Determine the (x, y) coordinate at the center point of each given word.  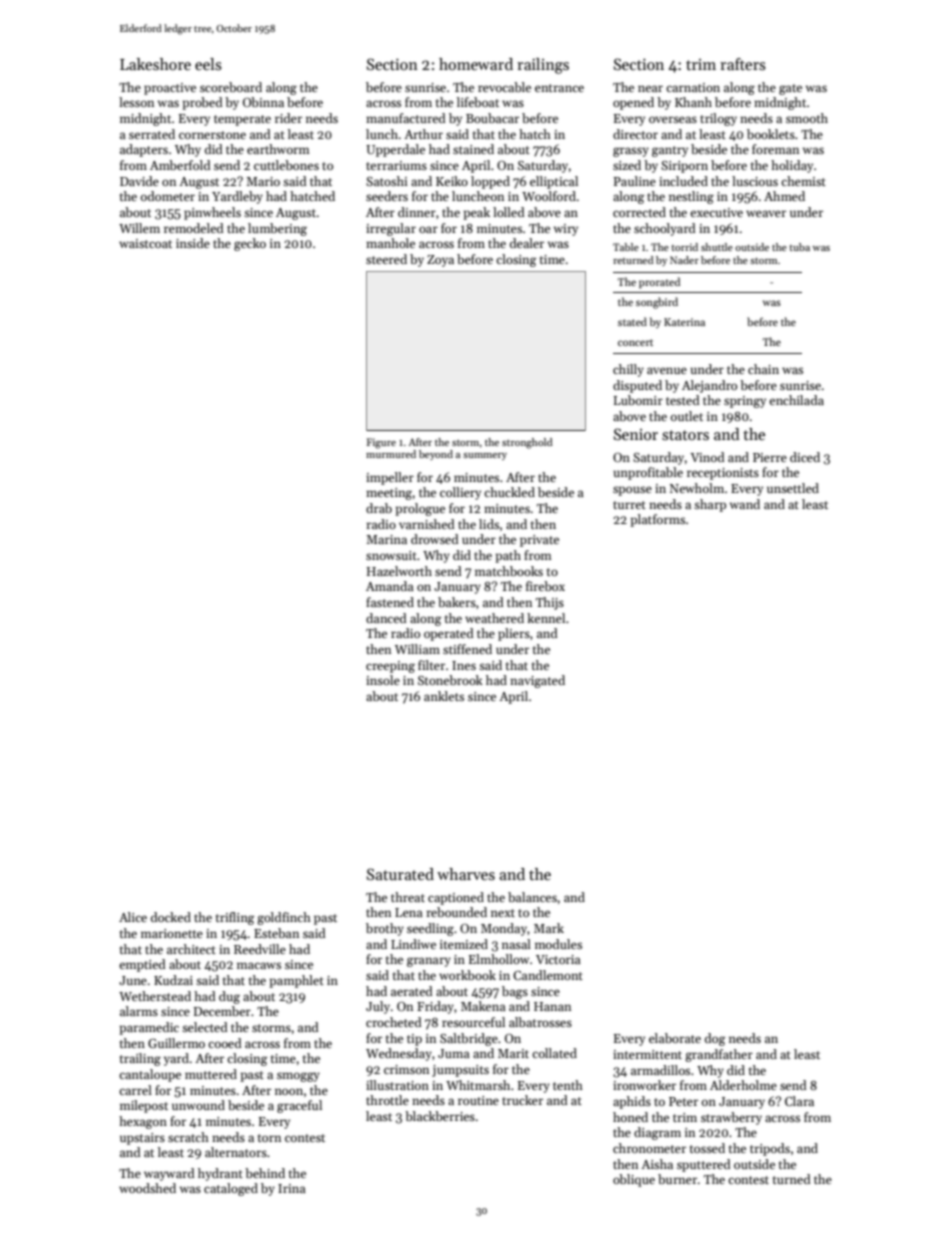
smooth (807, 118)
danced (386, 618)
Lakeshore (155, 64)
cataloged (231, 1189)
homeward (476, 64)
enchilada (796, 400)
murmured (391, 454)
